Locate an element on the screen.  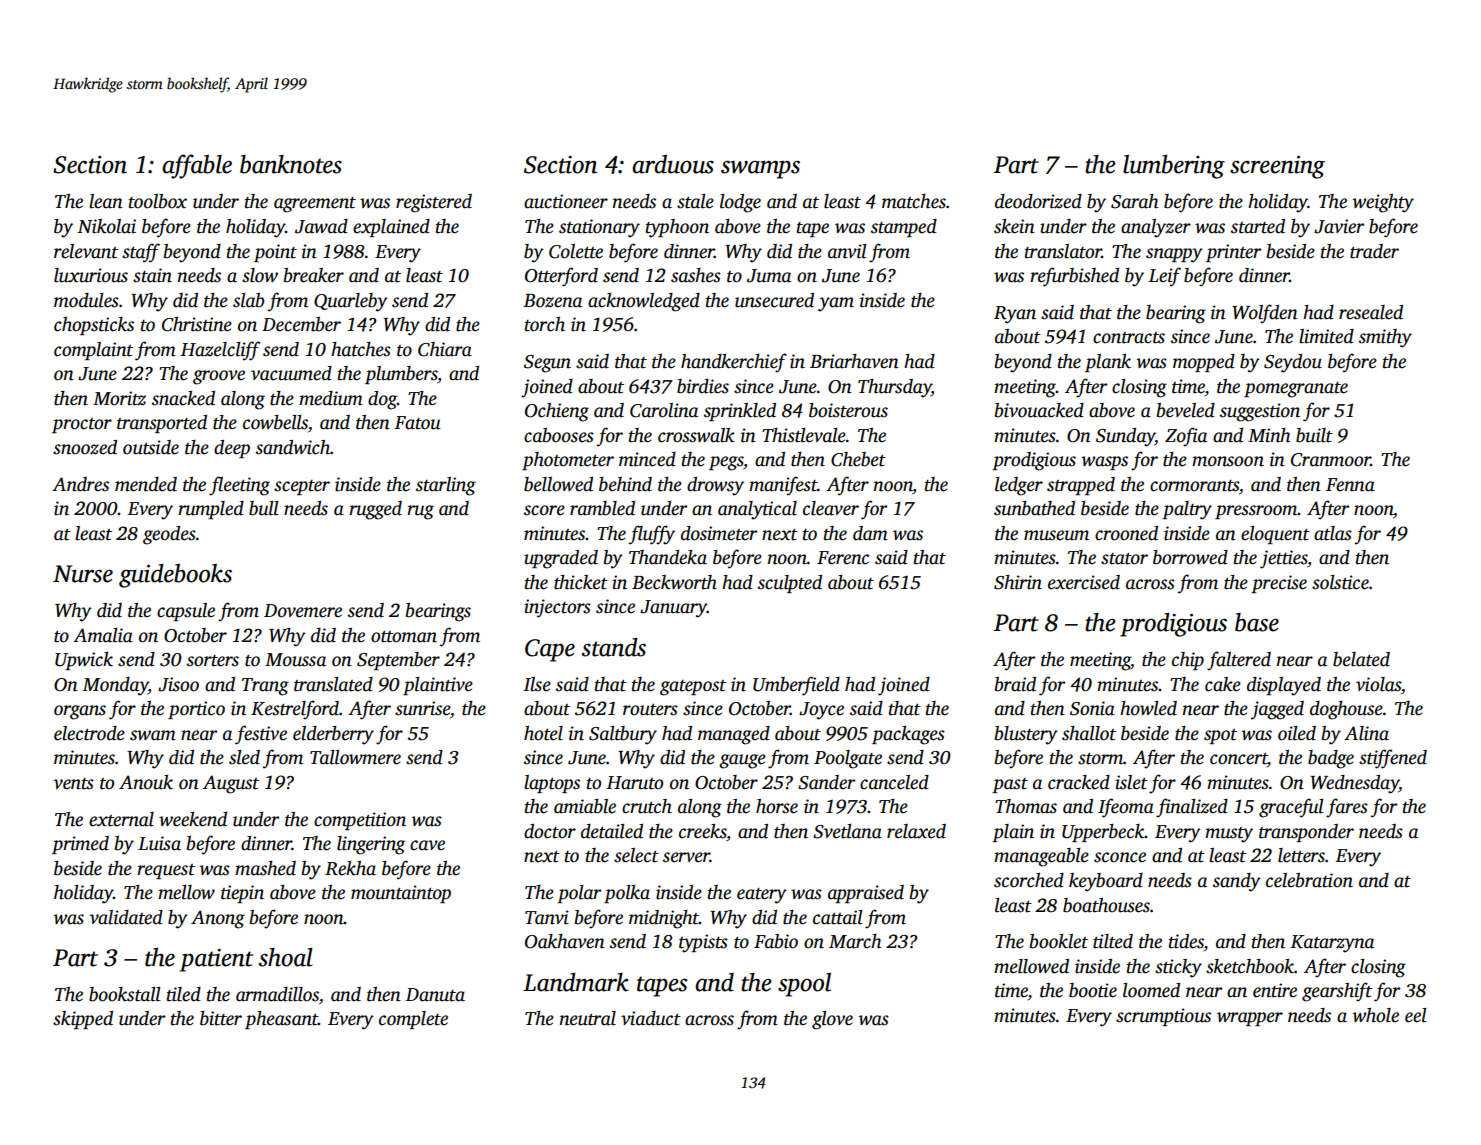
bivouacked is located at coordinates (1039, 410).
